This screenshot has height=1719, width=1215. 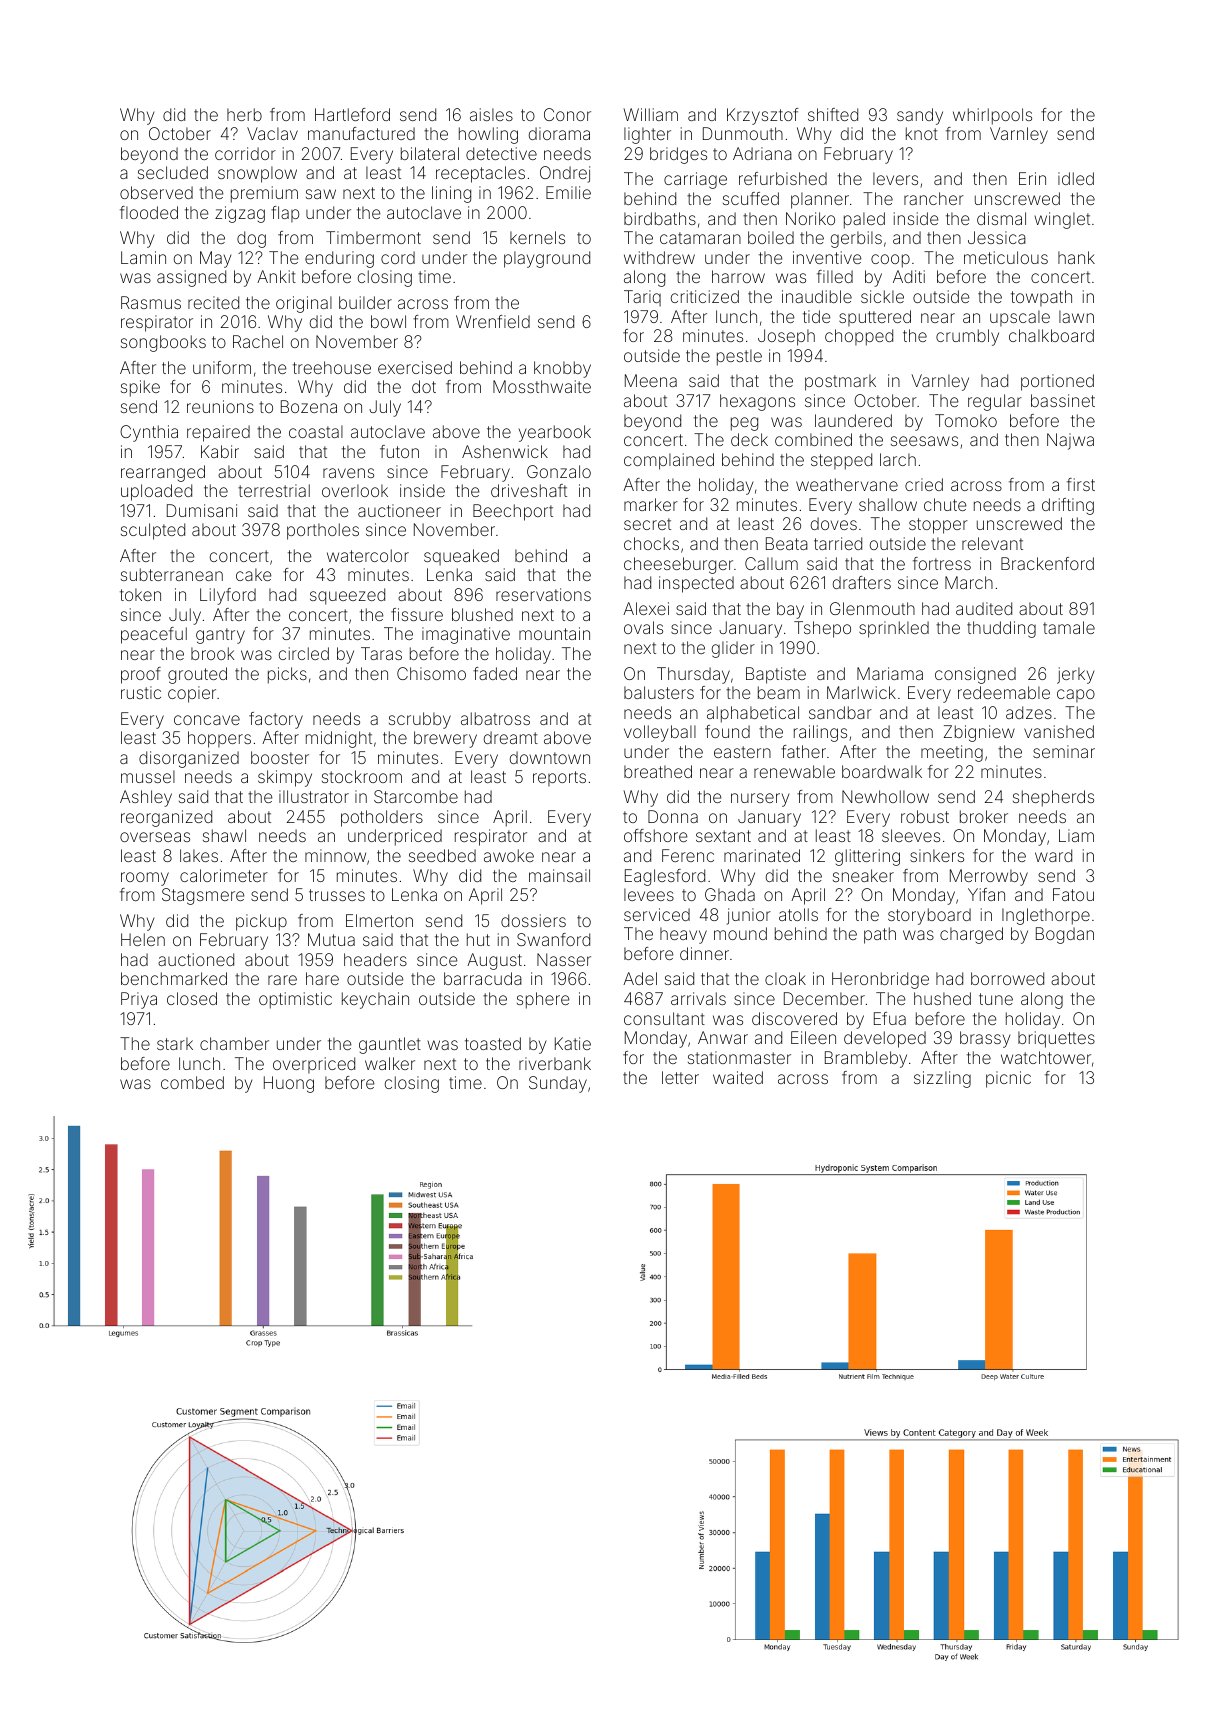 I want to click on howling, so click(x=488, y=135).
